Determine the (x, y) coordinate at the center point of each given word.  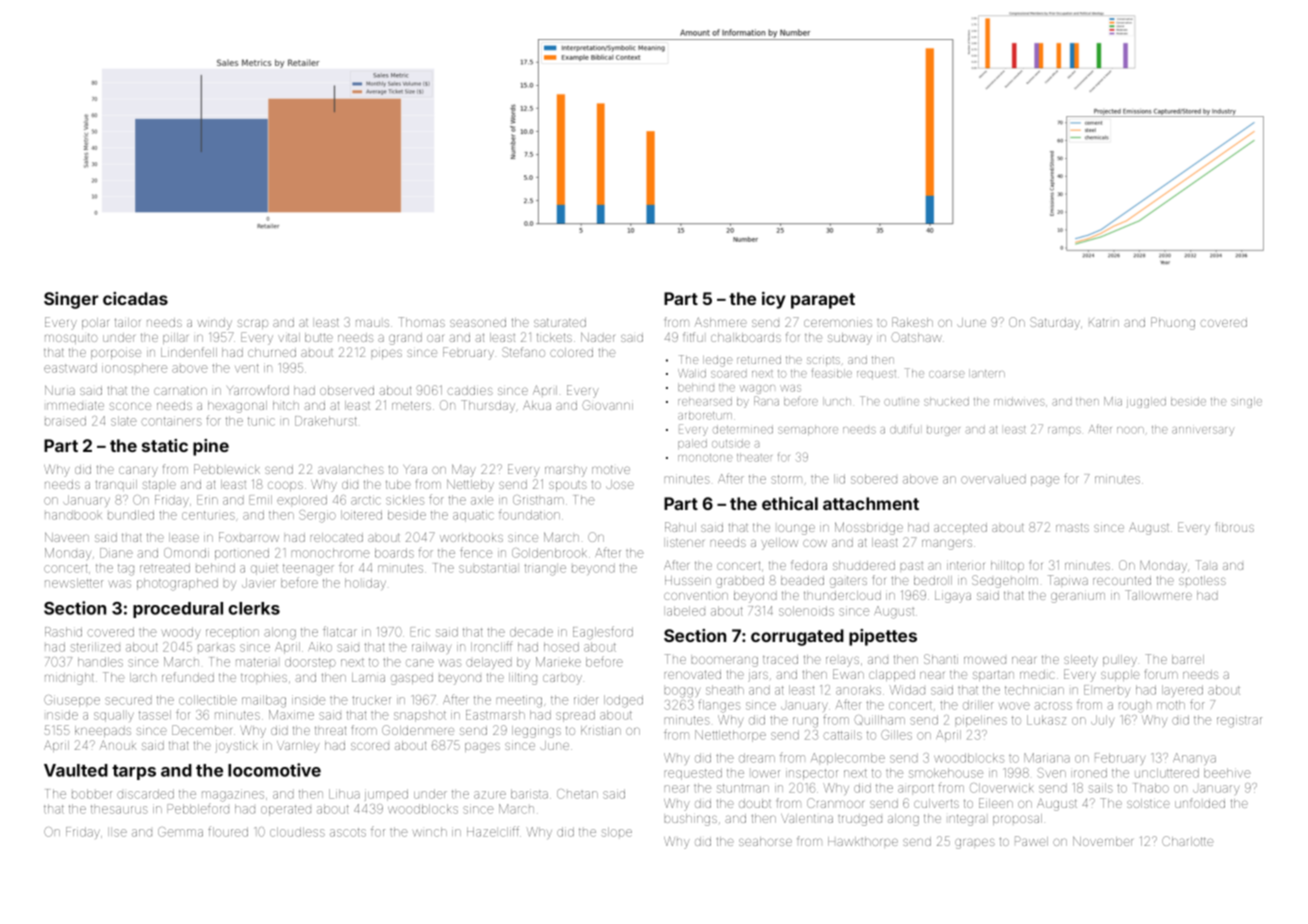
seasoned (478, 322)
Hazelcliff (493, 831)
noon (1130, 430)
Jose (620, 484)
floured (228, 831)
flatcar (340, 631)
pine (211, 447)
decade (531, 632)
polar (95, 323)
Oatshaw (916, 337)
